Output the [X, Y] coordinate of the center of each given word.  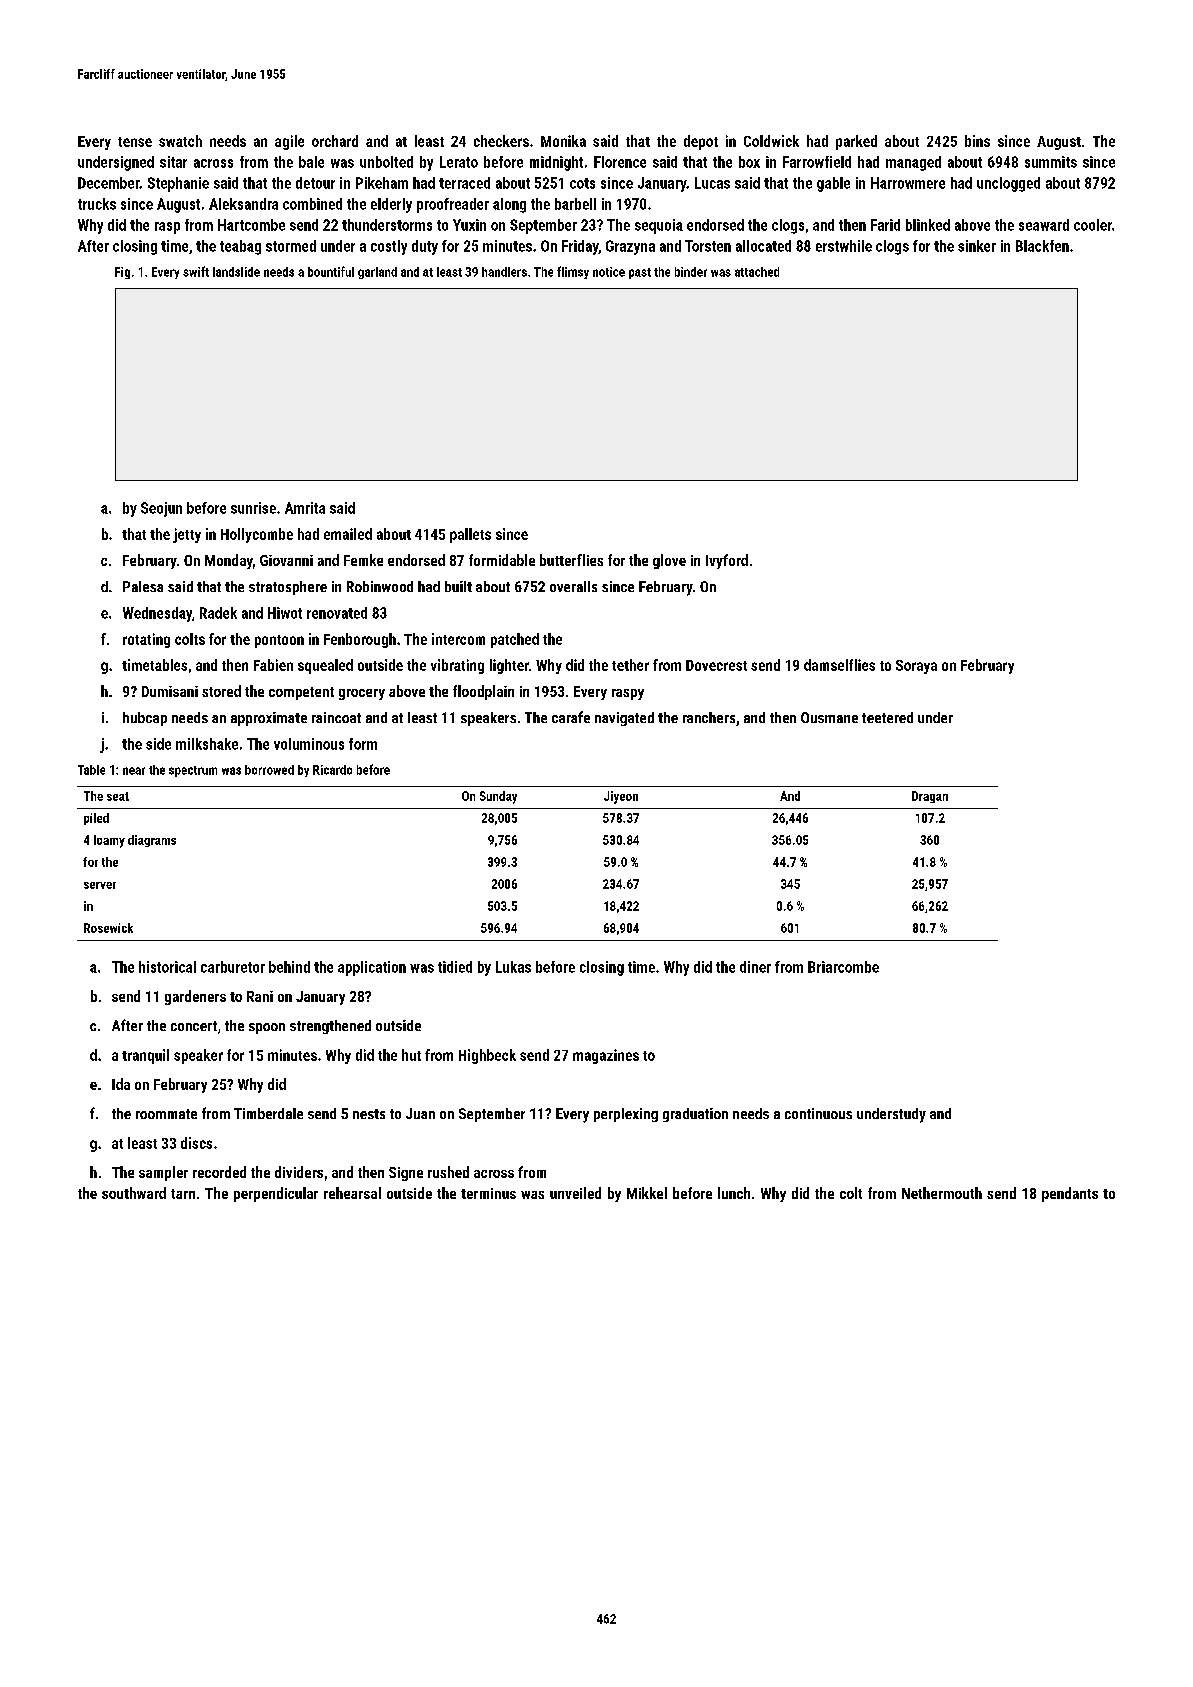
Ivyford [727, 561]
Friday [580, 247]
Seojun [161, 509]
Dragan [930, 797]
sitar [173, 162]
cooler [1093, 225]
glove [669, 561]
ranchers [709, 717]
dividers [299, 1172]
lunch [734, 1193]
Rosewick [108, 928]
